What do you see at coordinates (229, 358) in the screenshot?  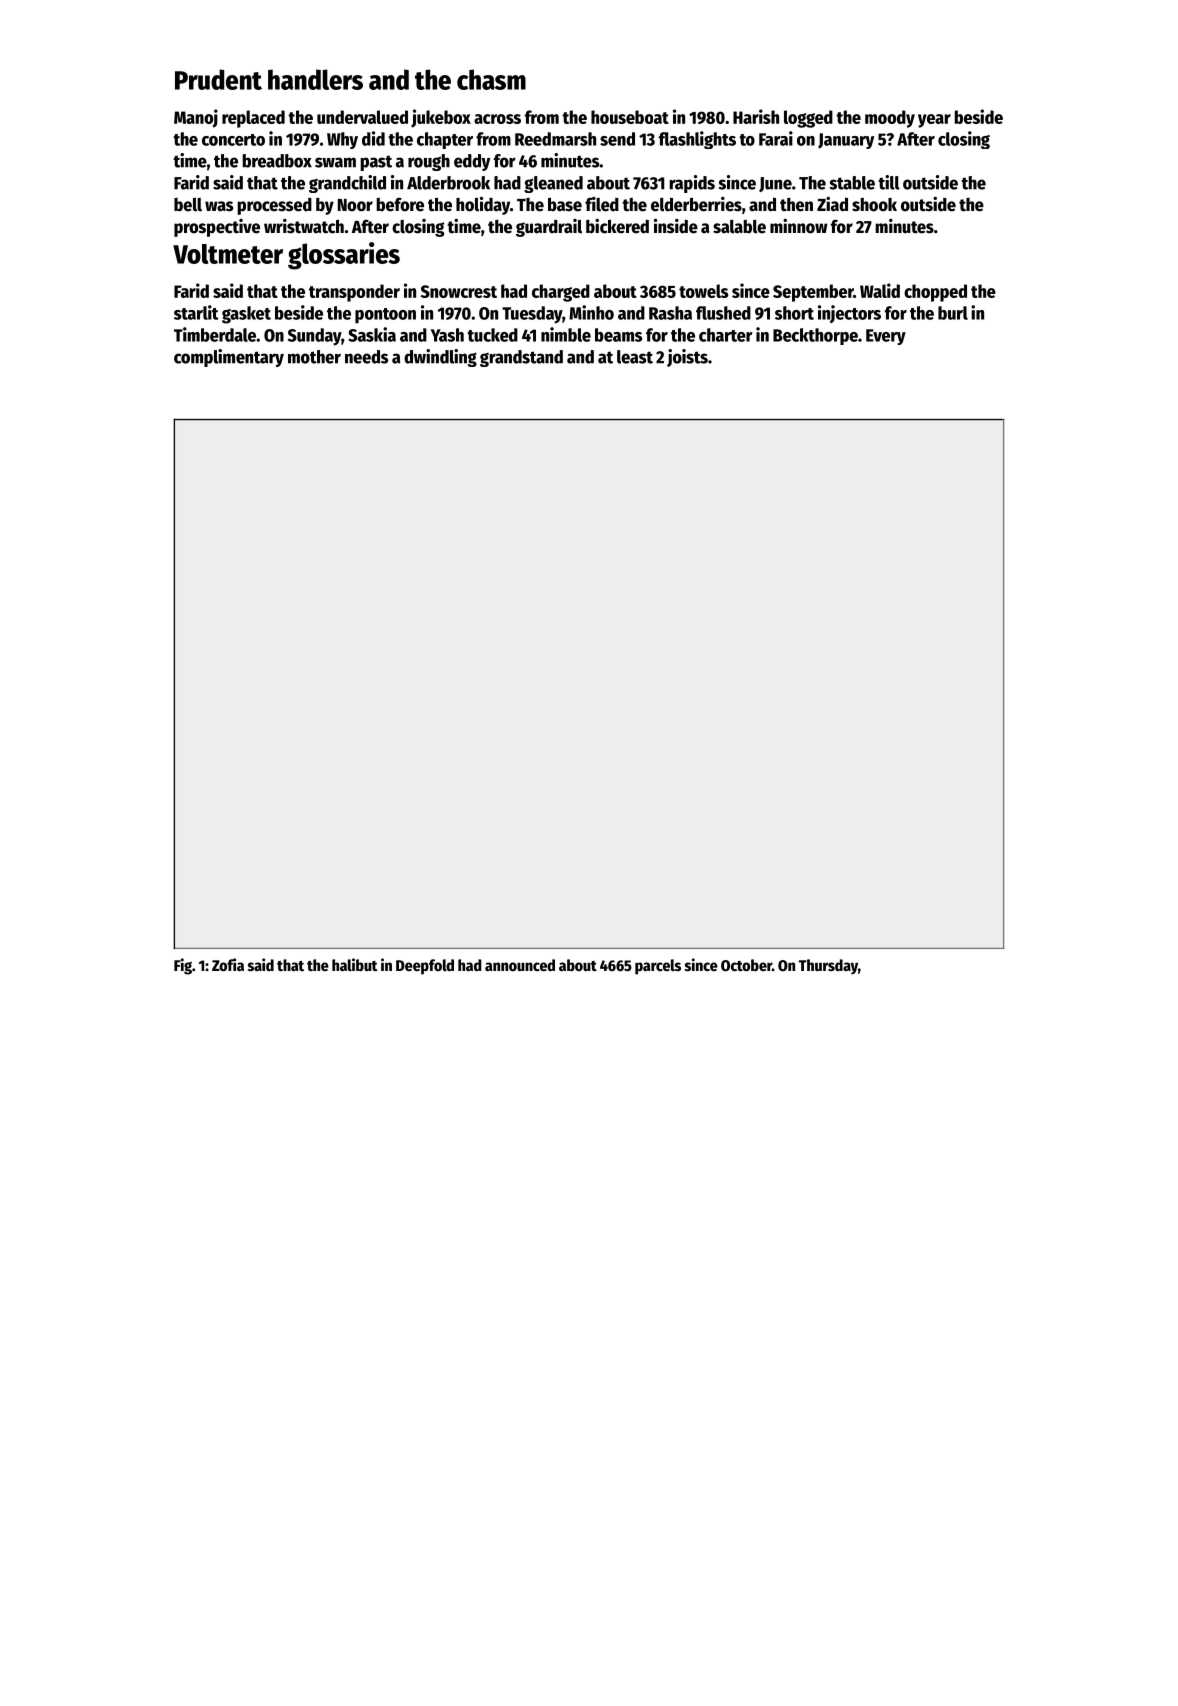 I see `complimentary` at bounding box center [229, 358].
